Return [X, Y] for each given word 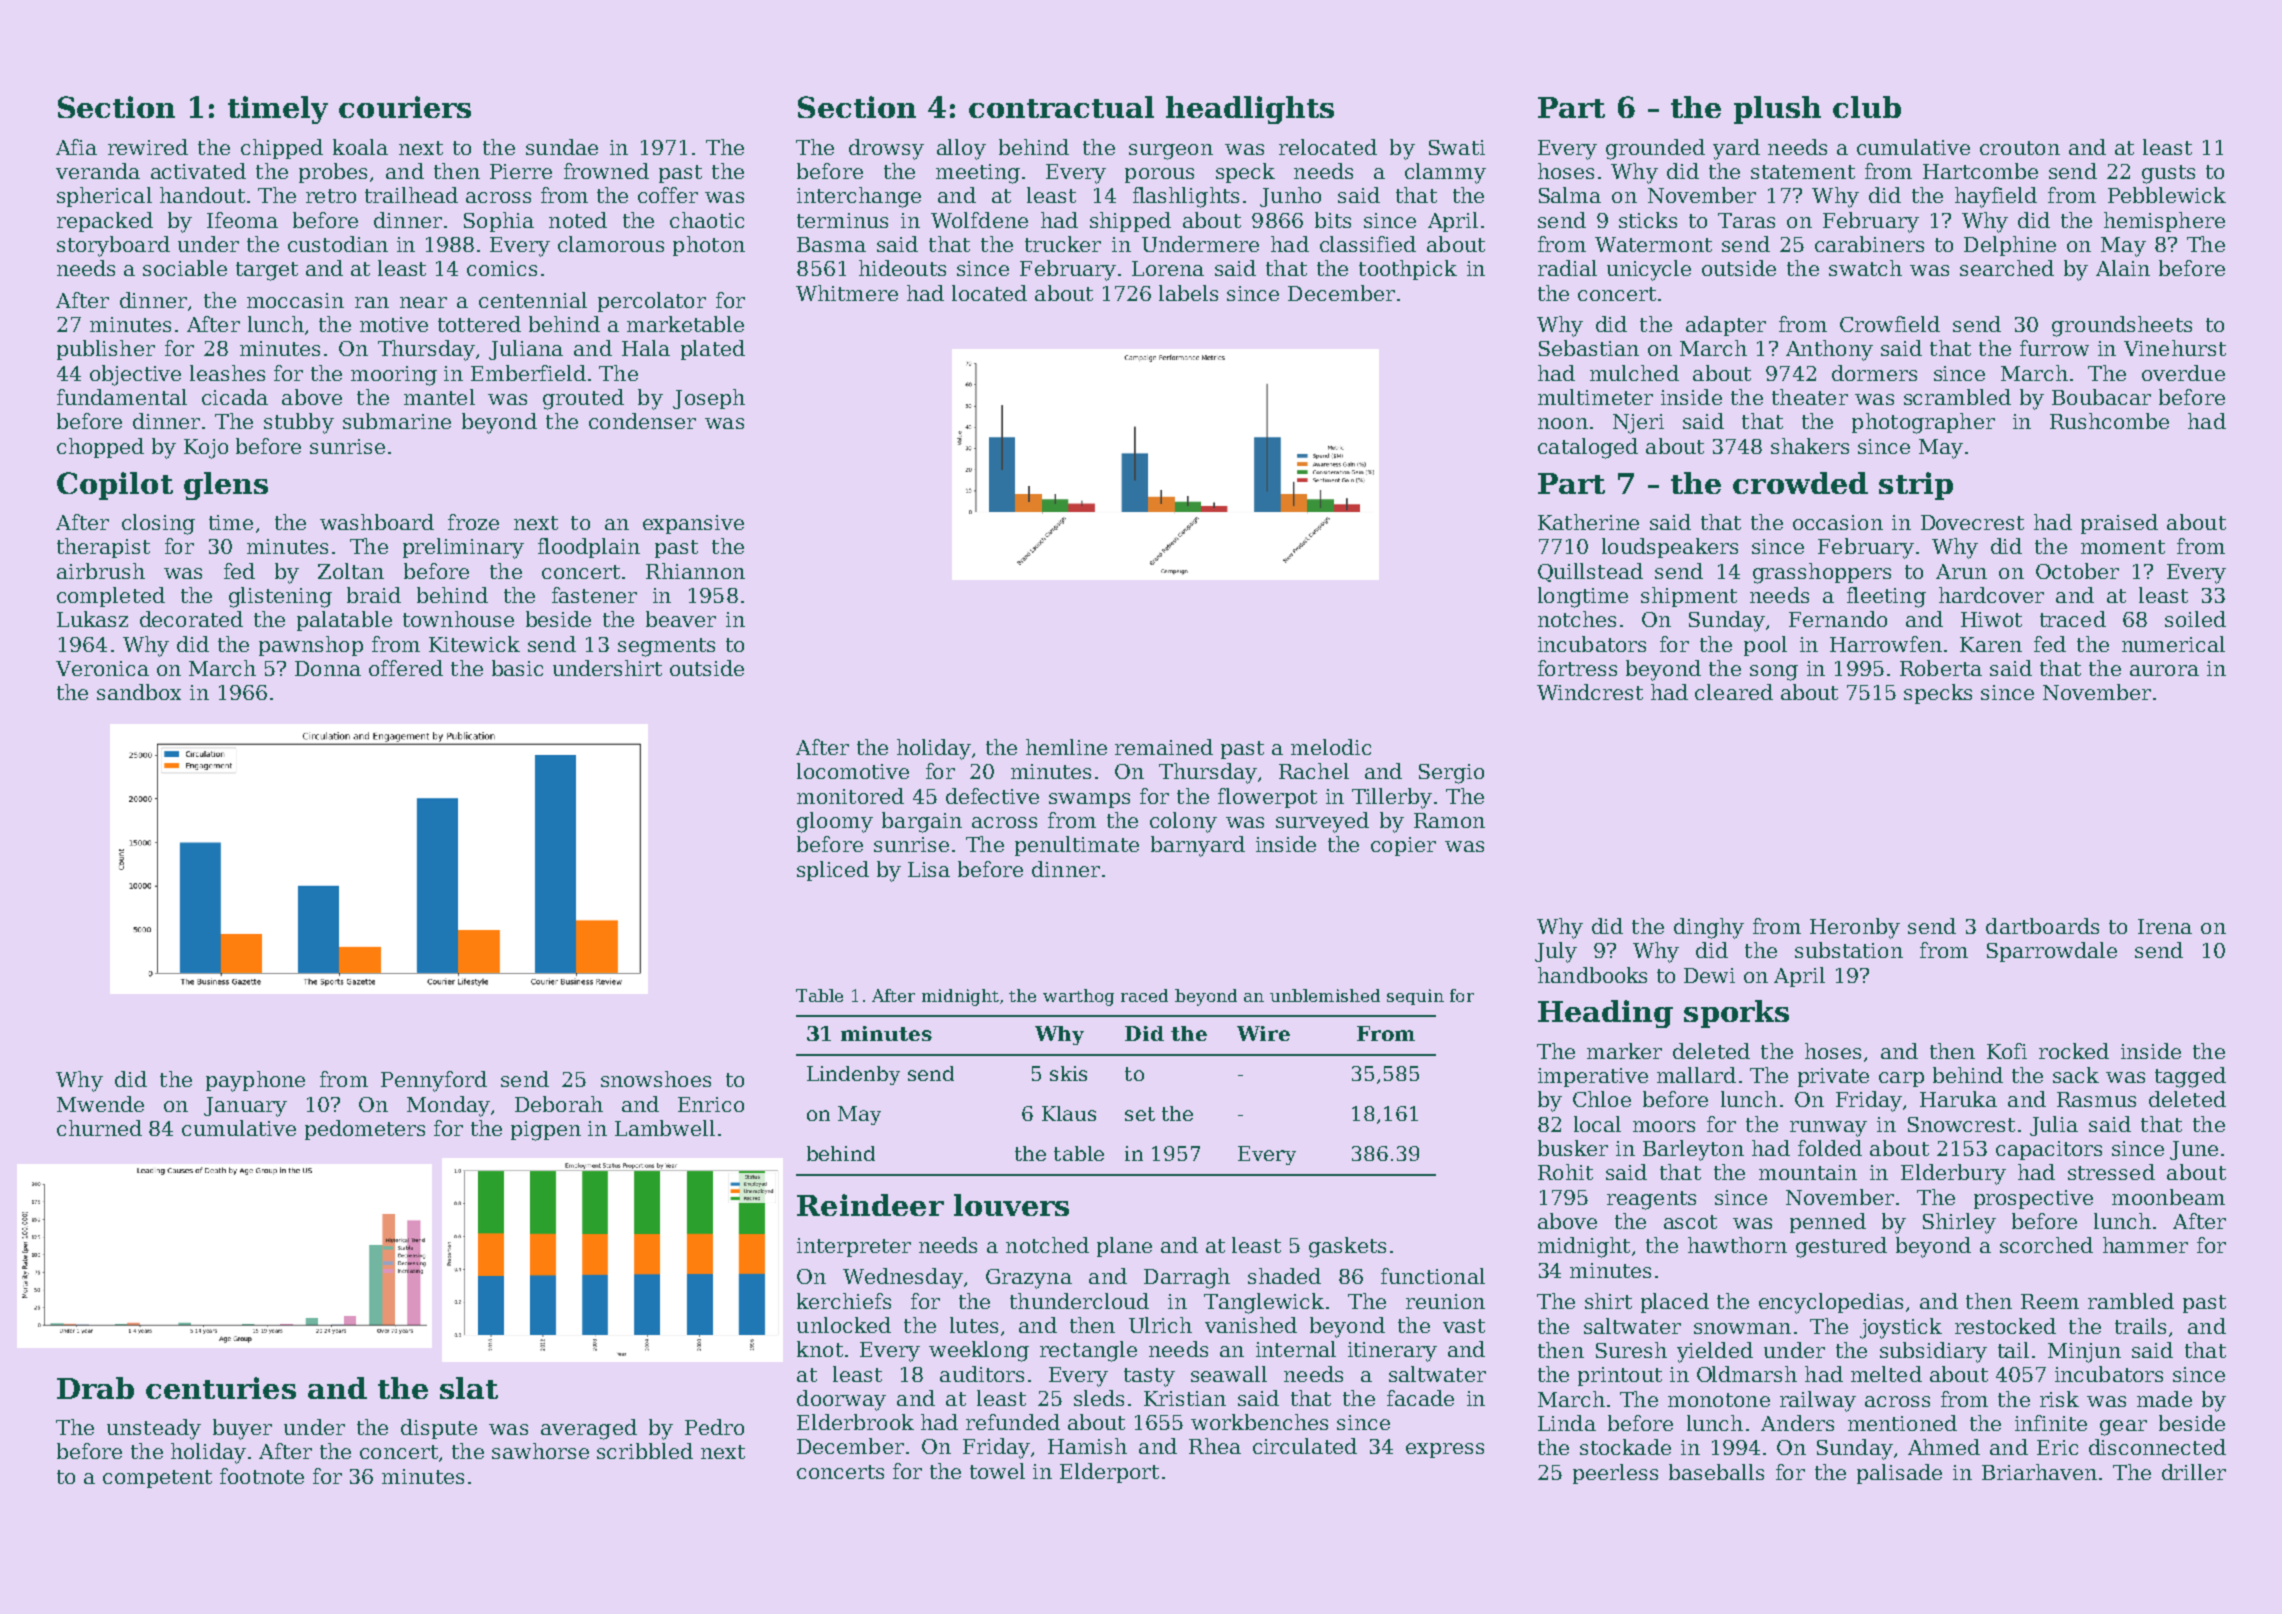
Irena [2165, 926]
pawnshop [311, 646]
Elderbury [1953, 1174]
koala [360, 147]
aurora [2164, 670]
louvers [1011, 1205]
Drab [95, 1388]
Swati [1457, 147]
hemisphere [2164, 222]
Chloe [1602, 1099]
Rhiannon [695, 571]
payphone [255, 1081]
